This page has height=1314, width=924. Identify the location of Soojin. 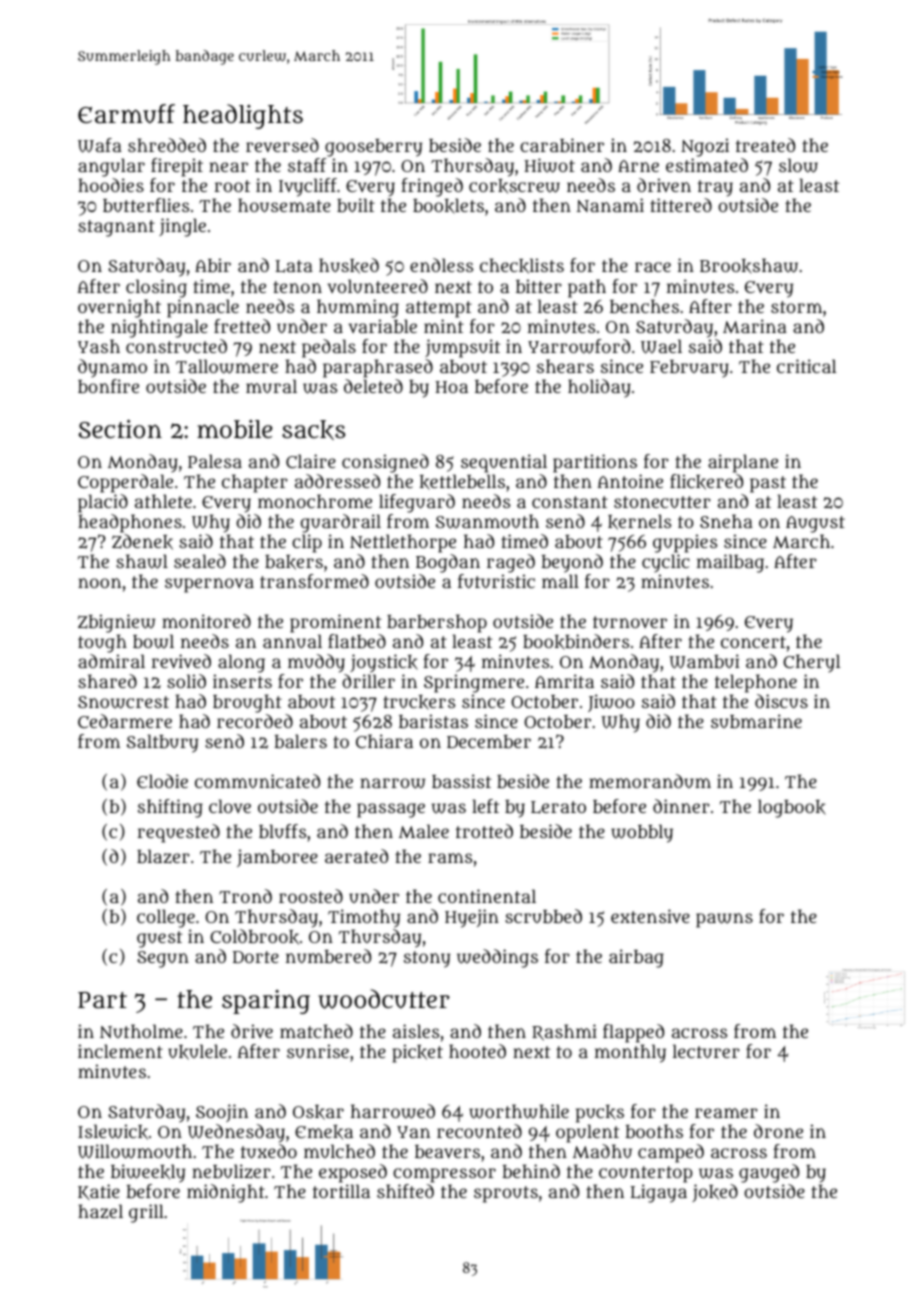
(222, 1113).
